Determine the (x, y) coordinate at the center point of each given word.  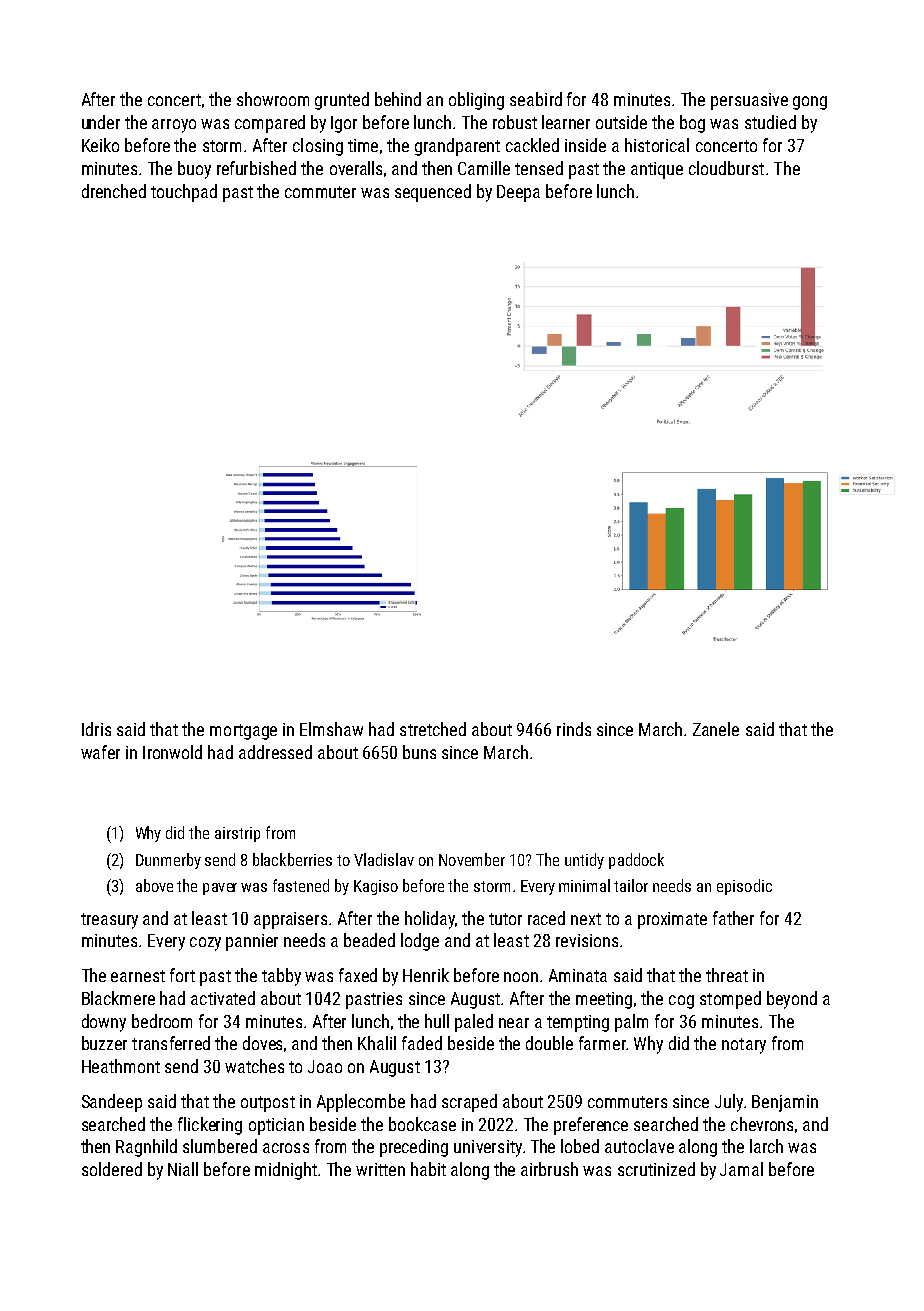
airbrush (549, 1169)
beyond (792, 1000)
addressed (275, 752)
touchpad (184, 193)
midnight (286, 1171)
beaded (369, 940)
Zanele (716, 729)
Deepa (518, 193)
